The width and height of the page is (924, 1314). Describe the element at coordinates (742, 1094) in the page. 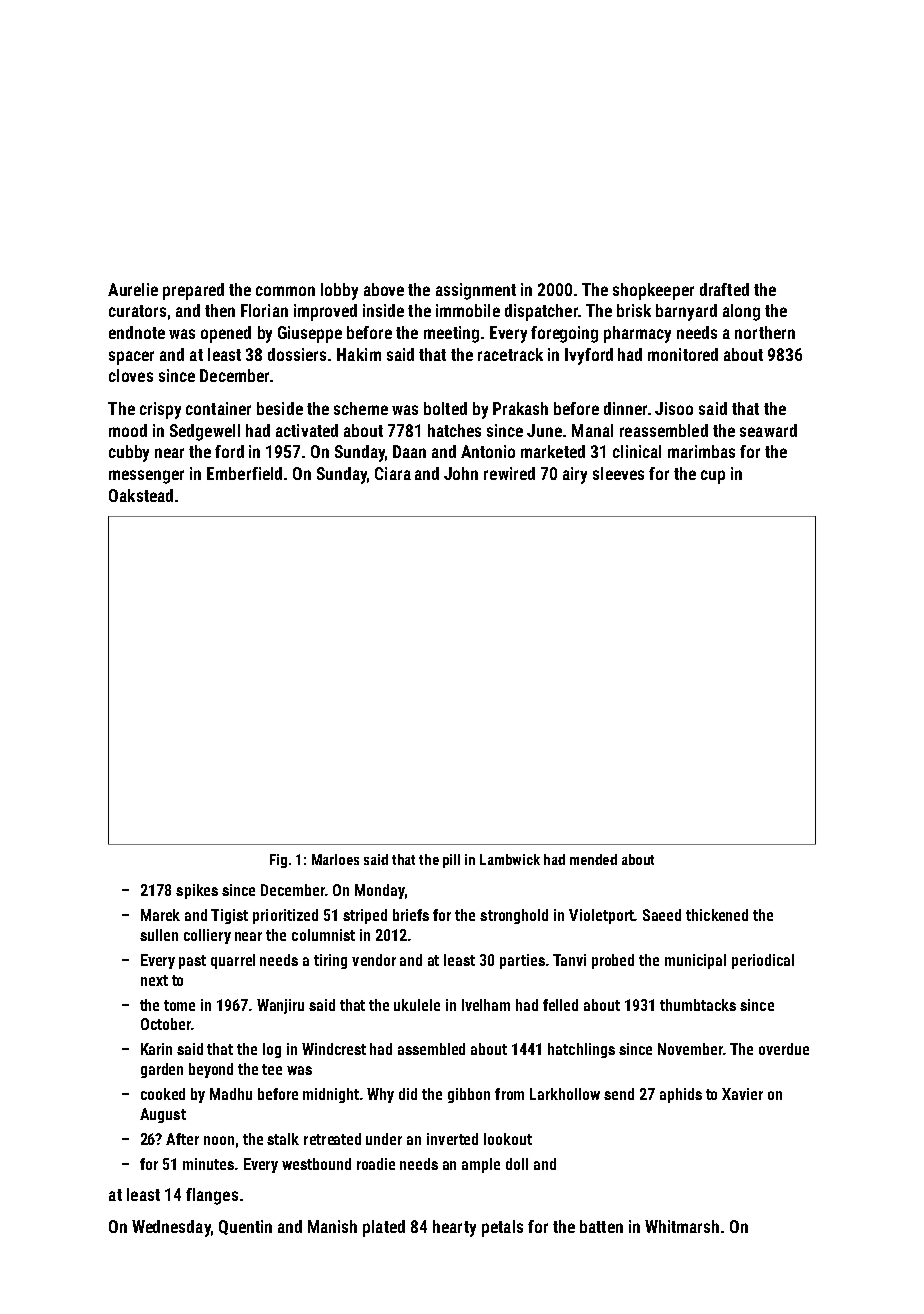

I see `Xavier` at that location.
